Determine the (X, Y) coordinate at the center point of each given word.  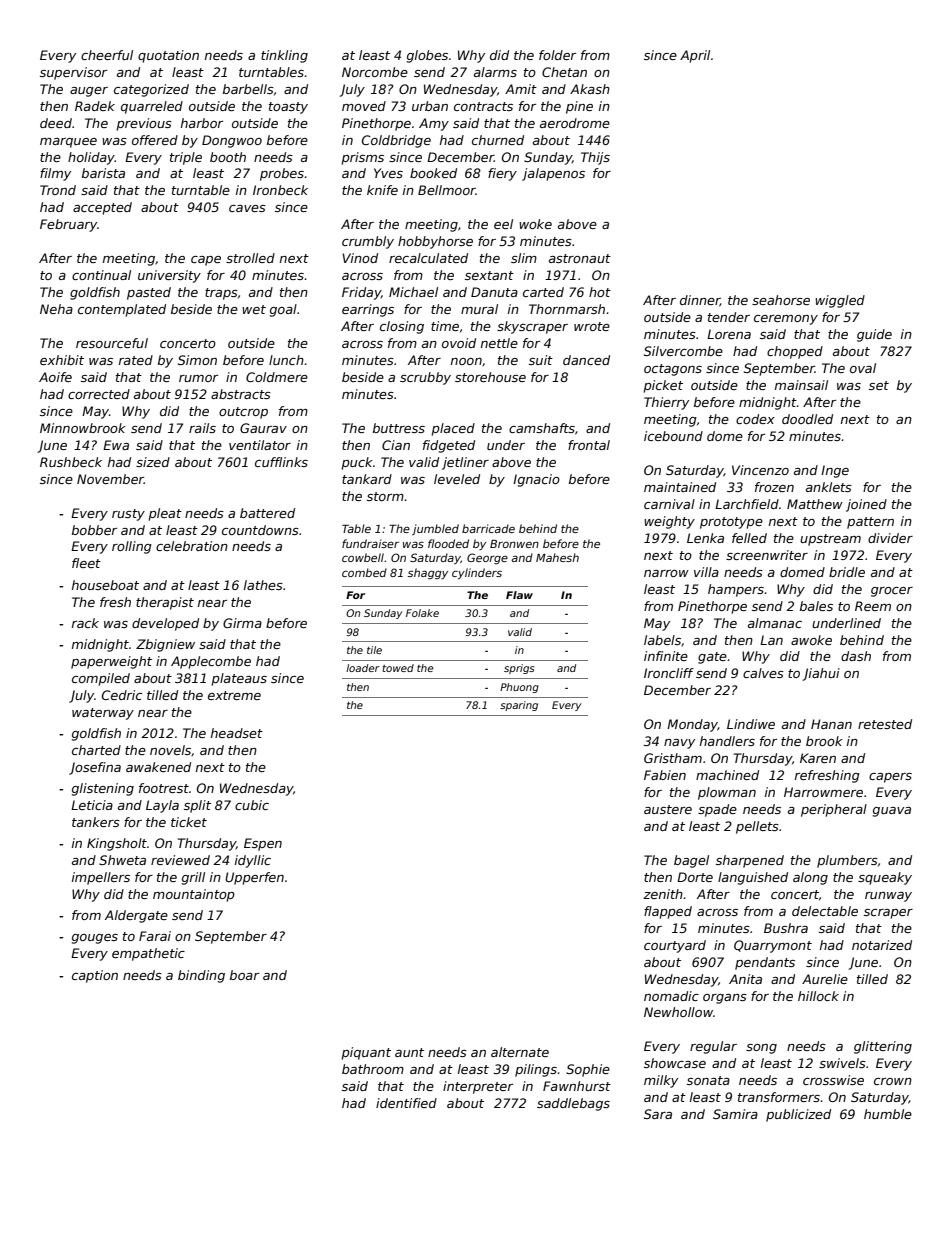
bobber (94, 530)
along (810, 878)
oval (863, 368)
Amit (521, 89)
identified (406, 1103)
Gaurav (263, 428)
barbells (248, 89)
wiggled (840, 301)
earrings (368, 310)
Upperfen (254, 878)
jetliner (465, 463)
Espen (263, 844)
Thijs (595, 158)
